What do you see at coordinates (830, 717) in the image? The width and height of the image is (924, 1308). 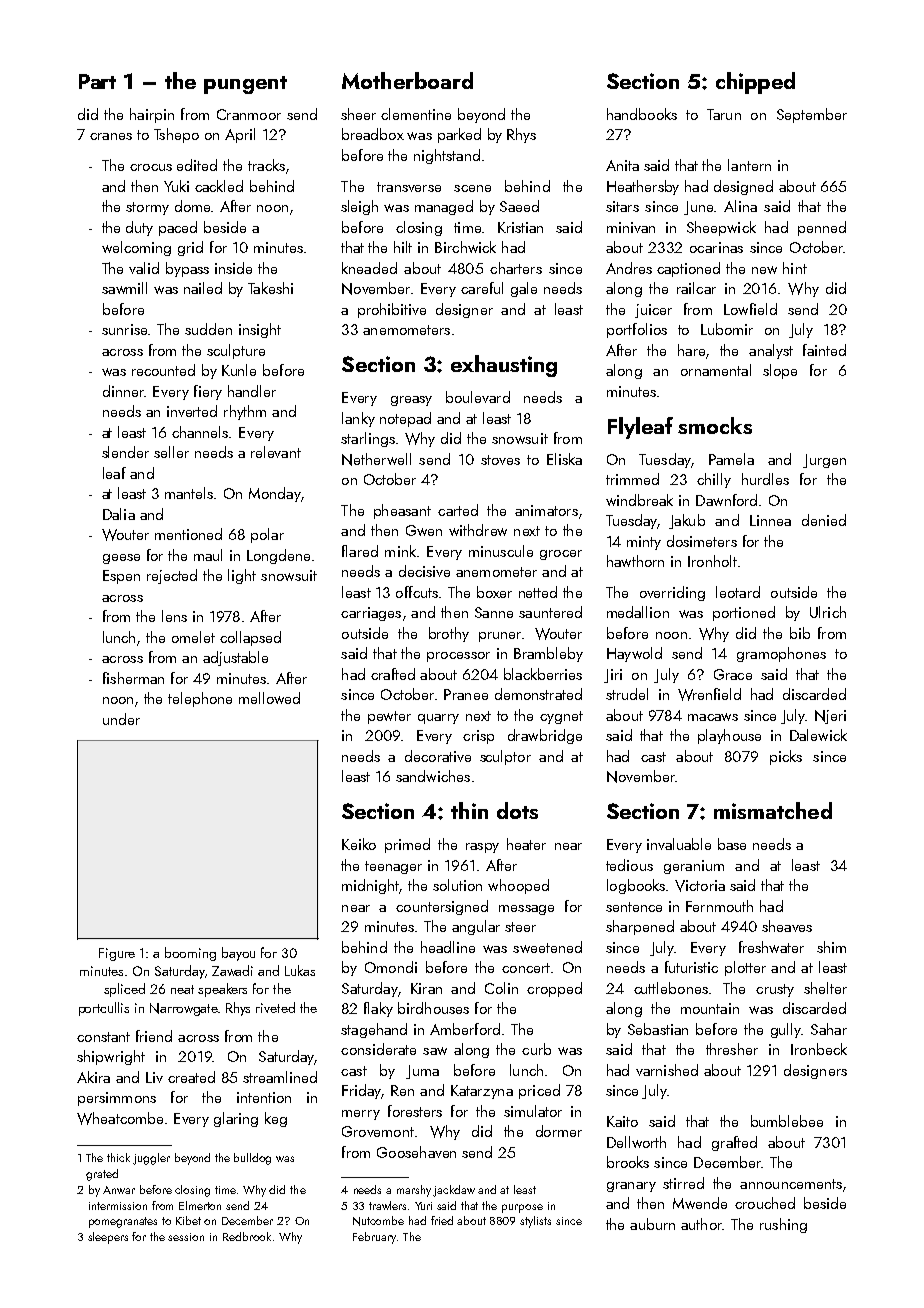 I see `Njeri` at bounding box center [830, 717].
